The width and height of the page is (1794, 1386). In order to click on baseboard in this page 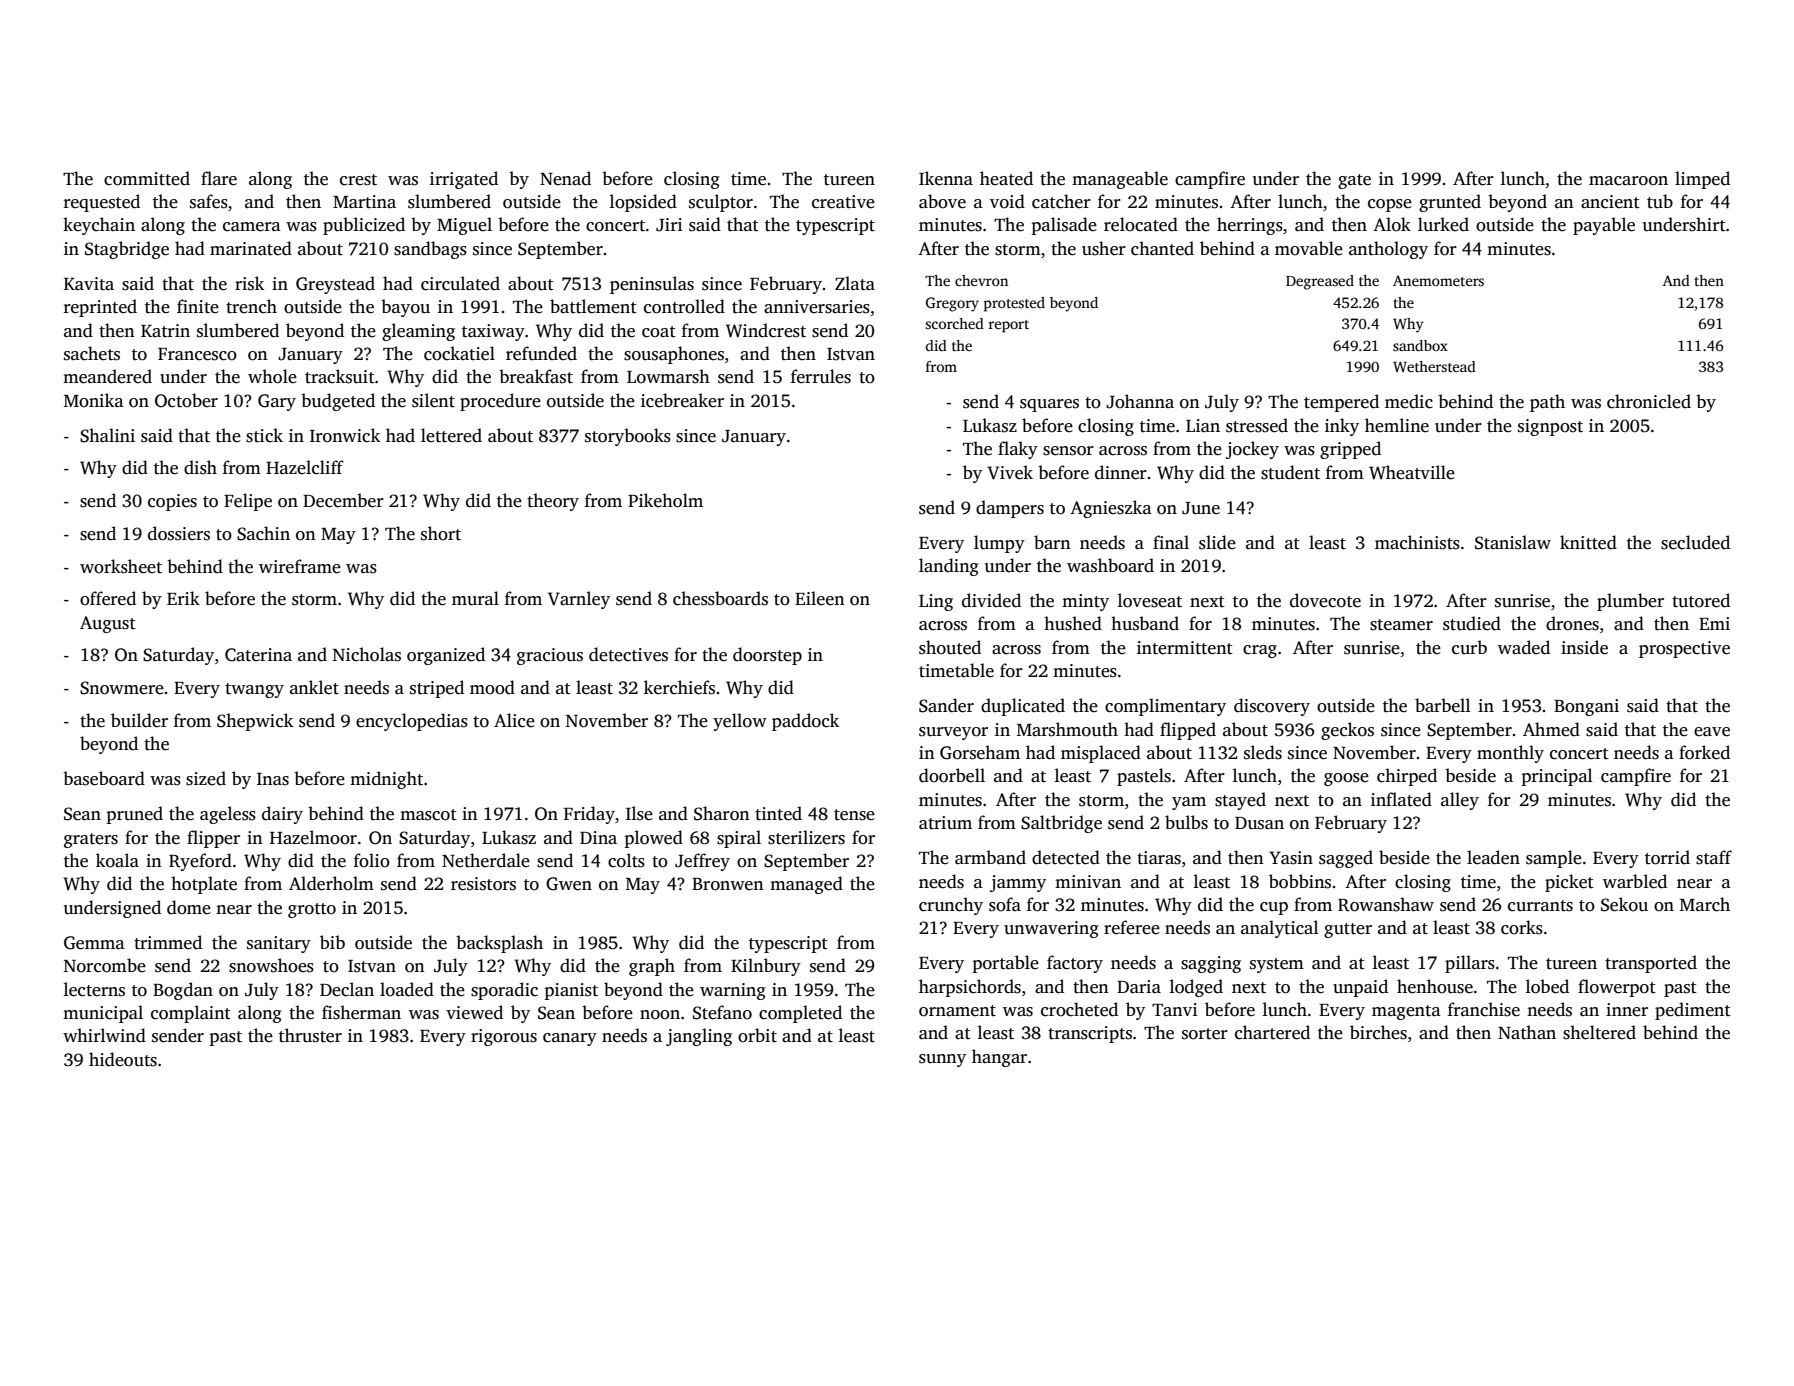, I will do `click(104, 778)`.
